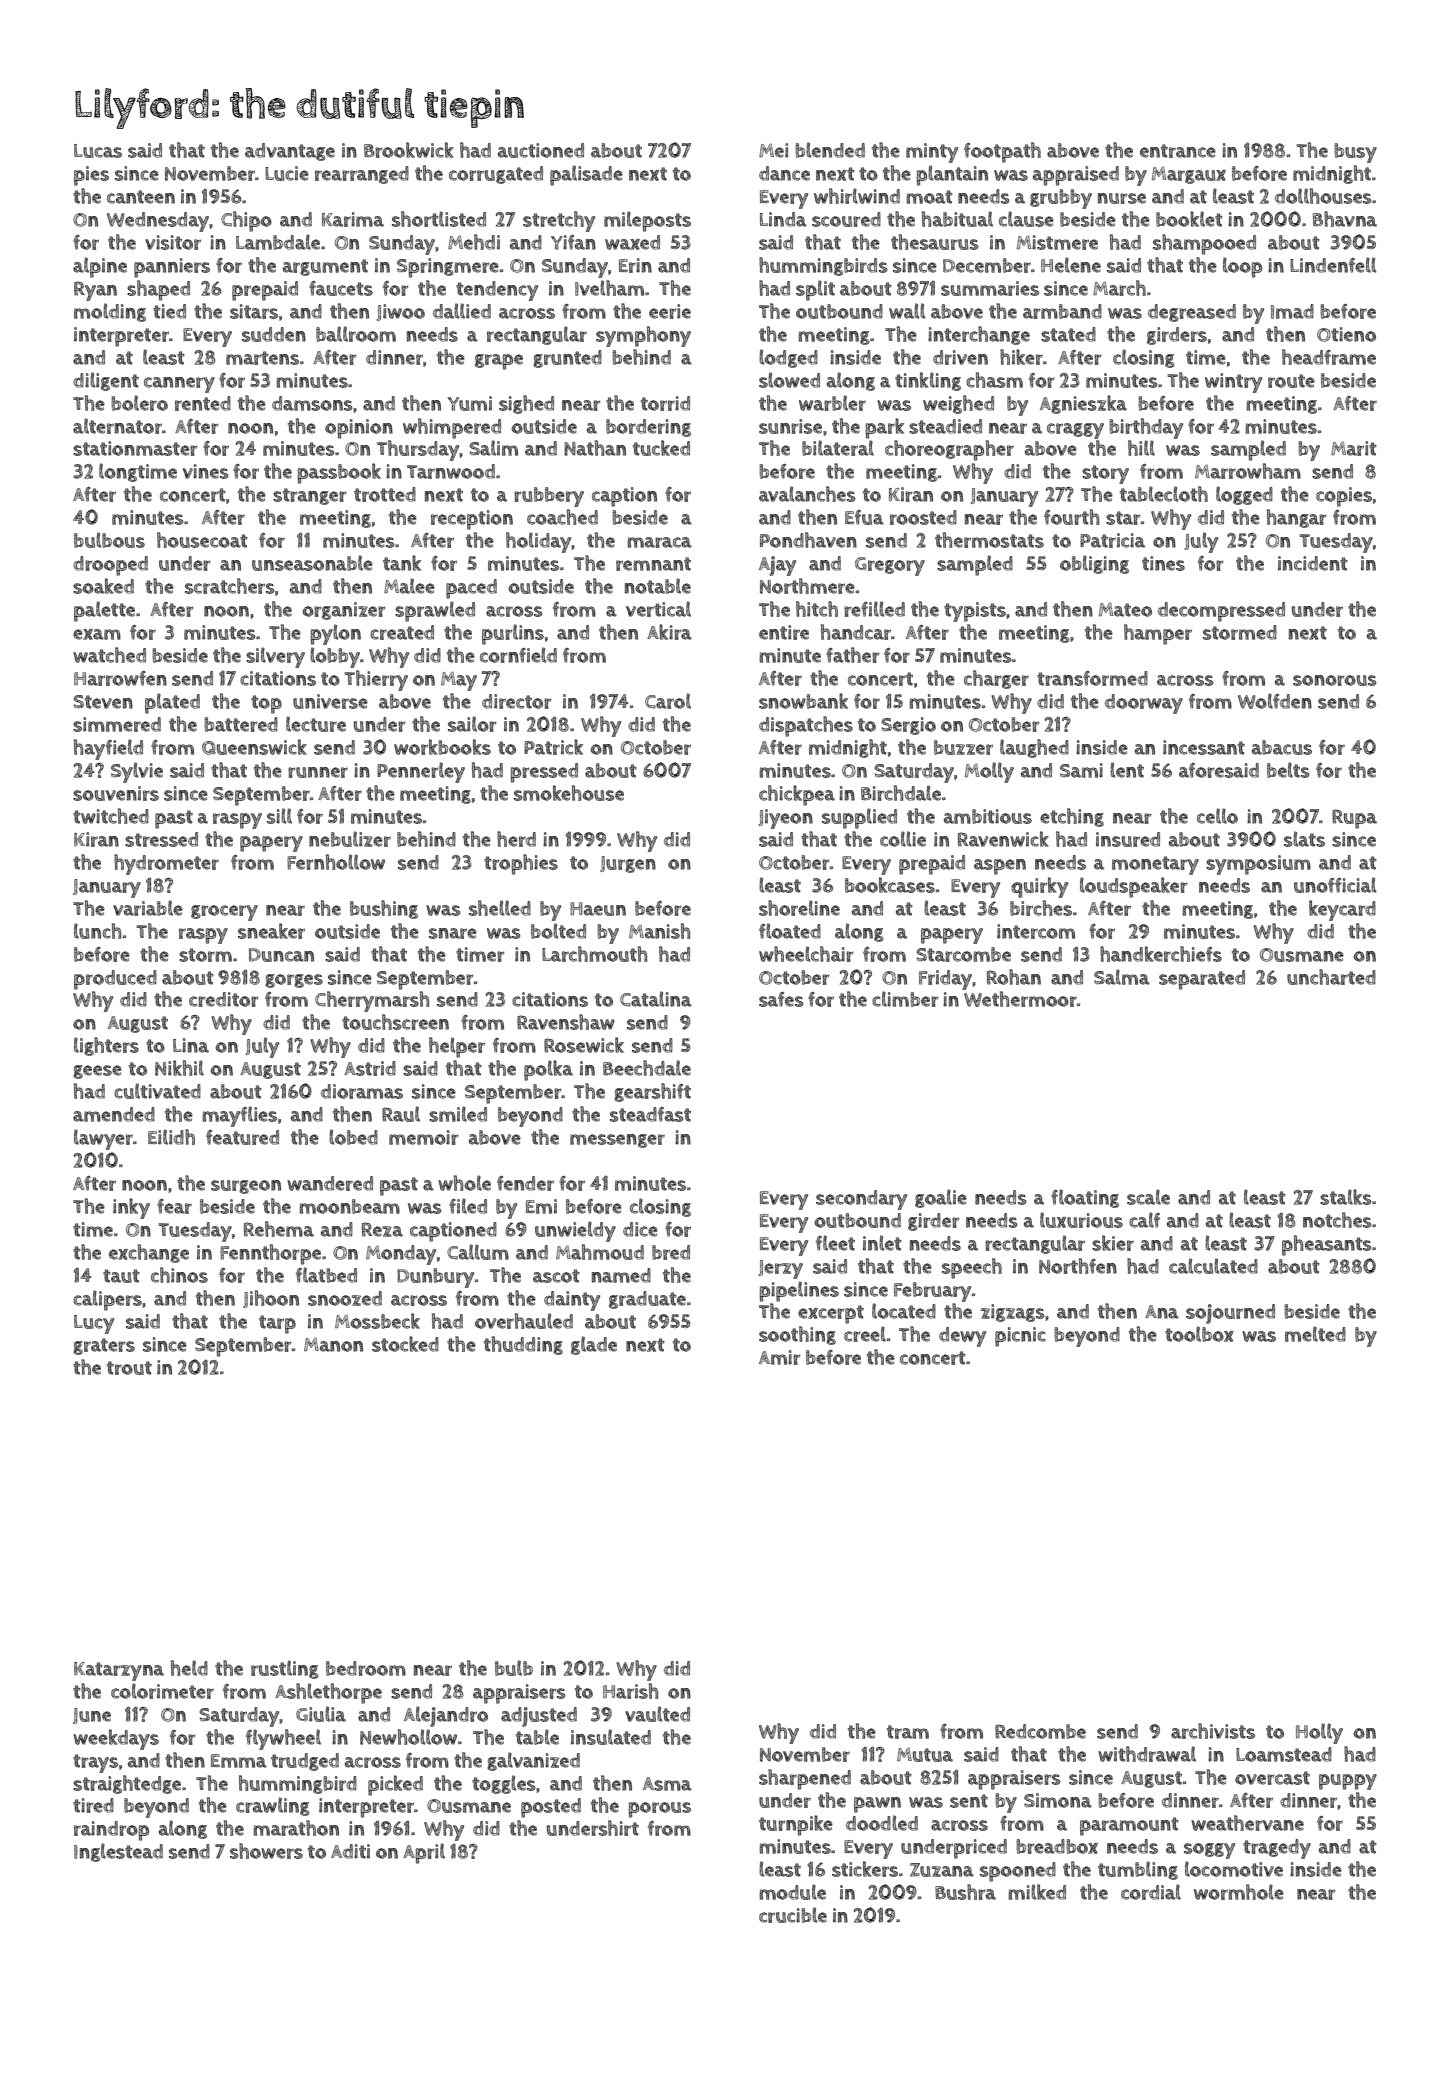  I want to click on dance, so click(784, 173).
